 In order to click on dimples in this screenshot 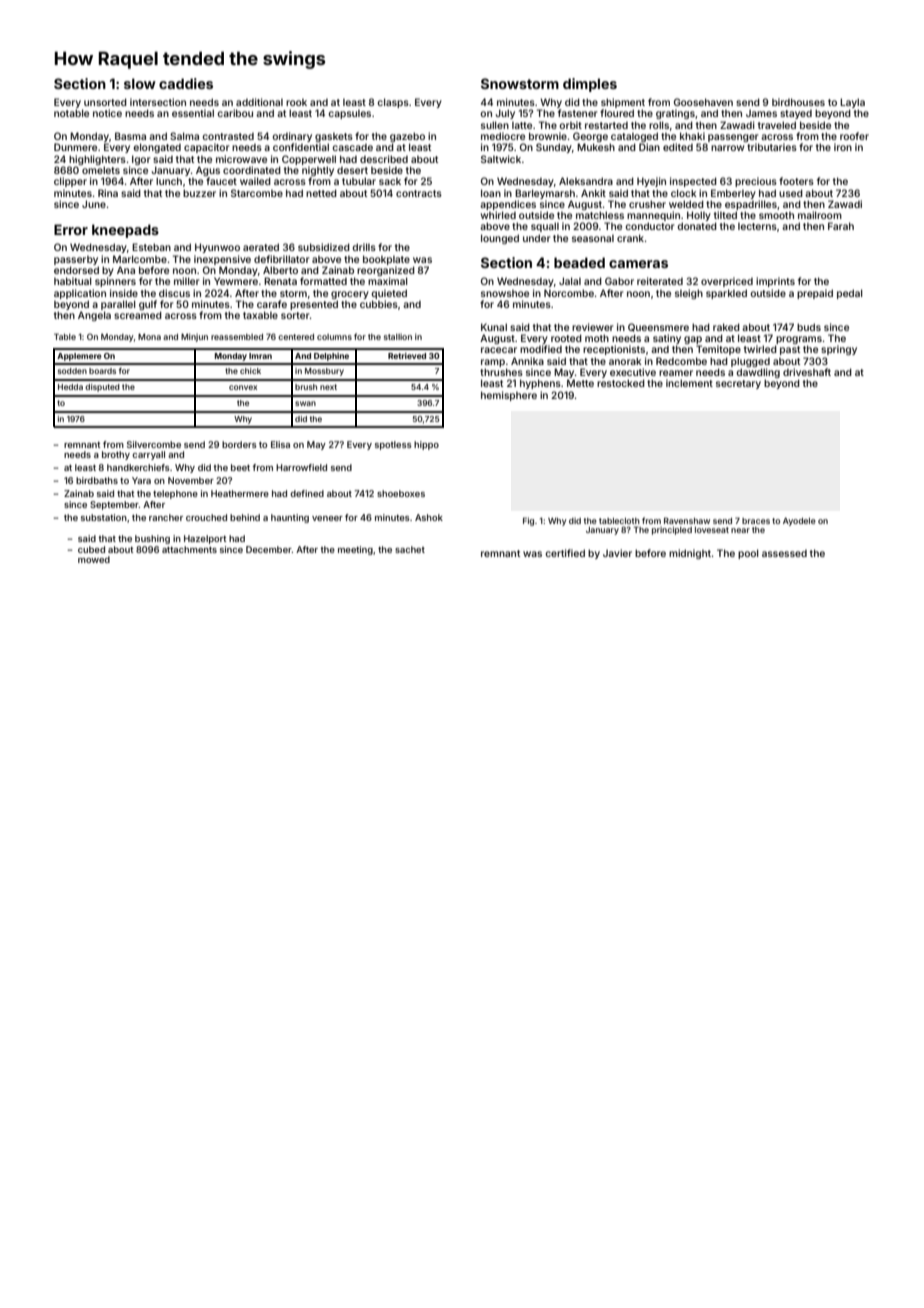, I will do `click(590, 85)`.
